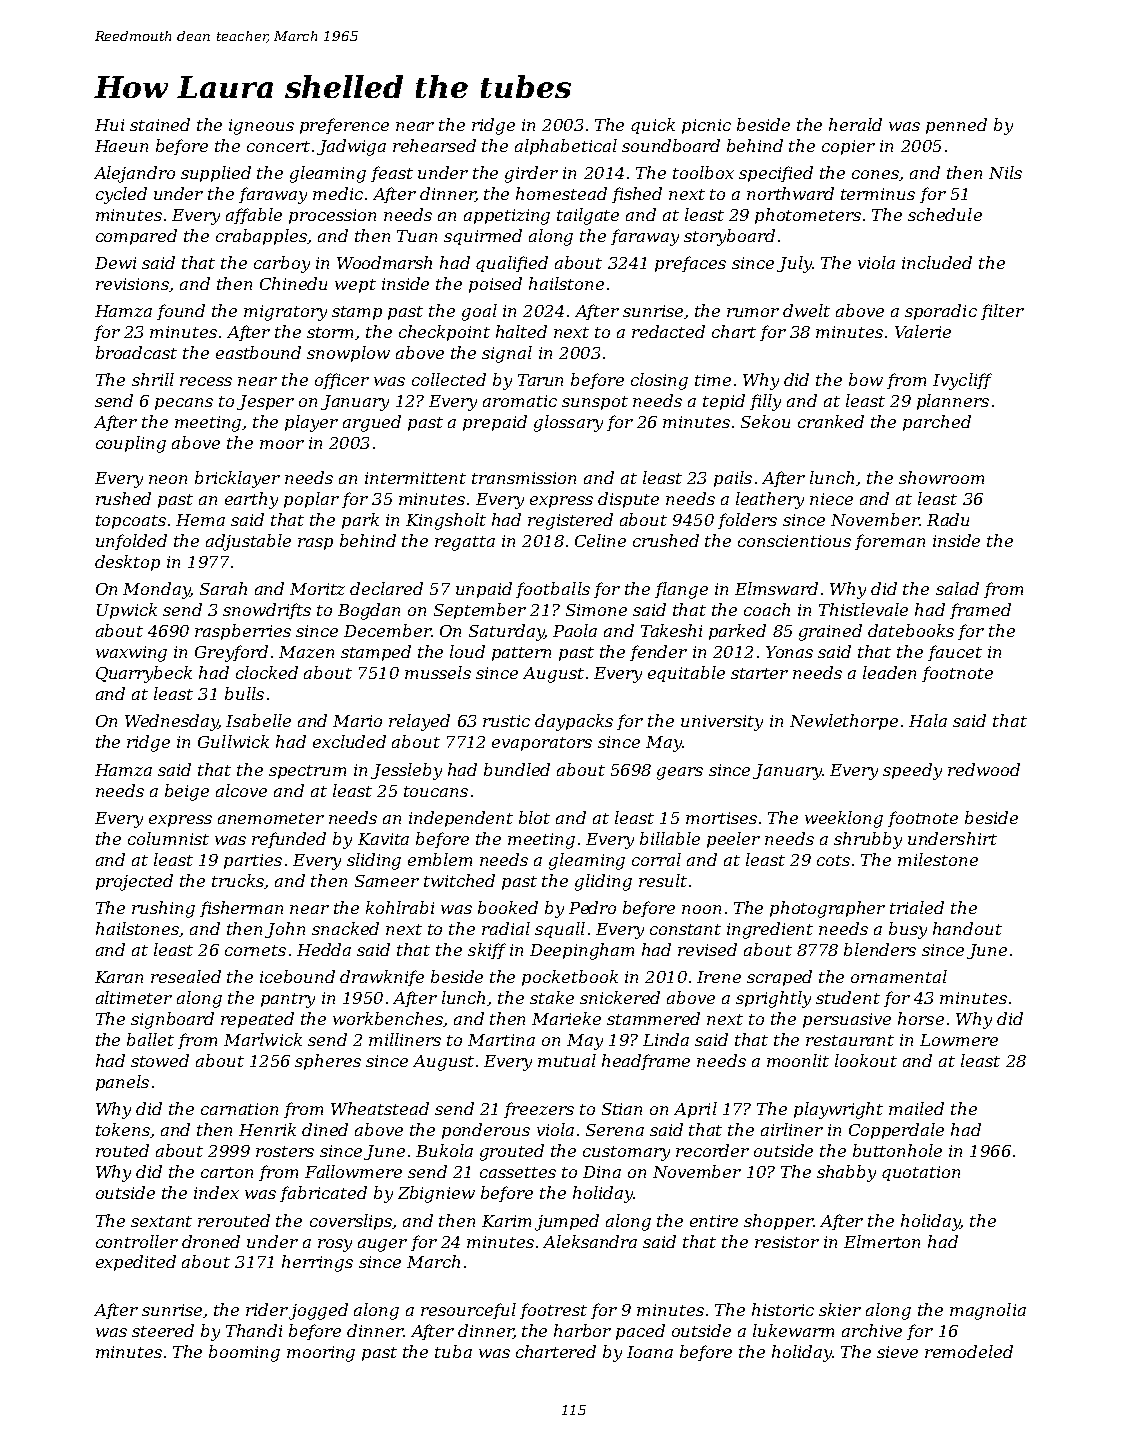  I want to click on Pedro, so click(592, 907).
